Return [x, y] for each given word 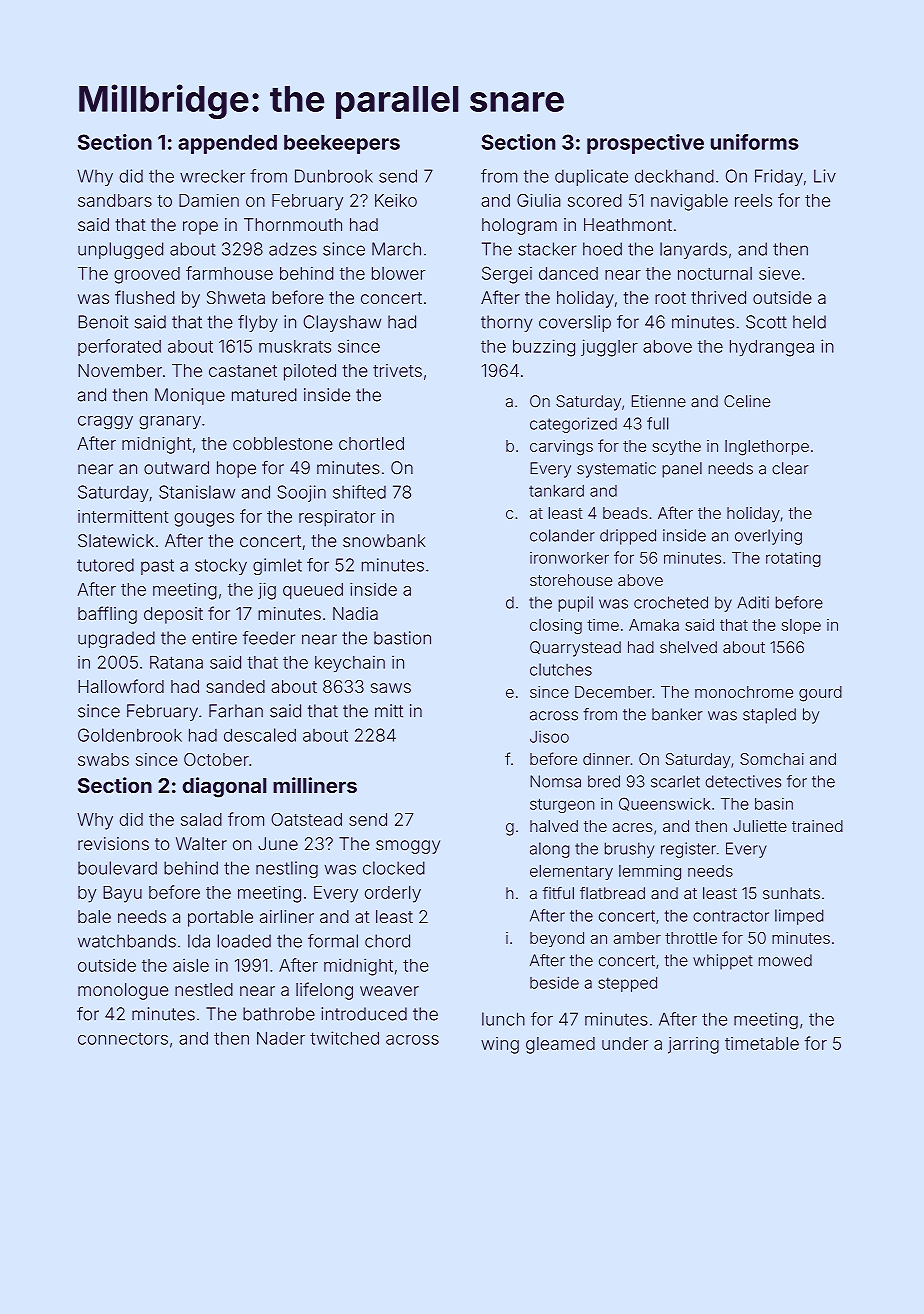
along [550, 850]
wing [500, 1045]
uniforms [755, 142]
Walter [201, 844]
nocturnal [715, 273]
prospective [645, 144]
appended [227, 144]
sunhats [791, 893]
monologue [123, 991]
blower [398, 273]
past [157, 567]
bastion [402, 638]
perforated [119, 347]
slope [801, 626]
